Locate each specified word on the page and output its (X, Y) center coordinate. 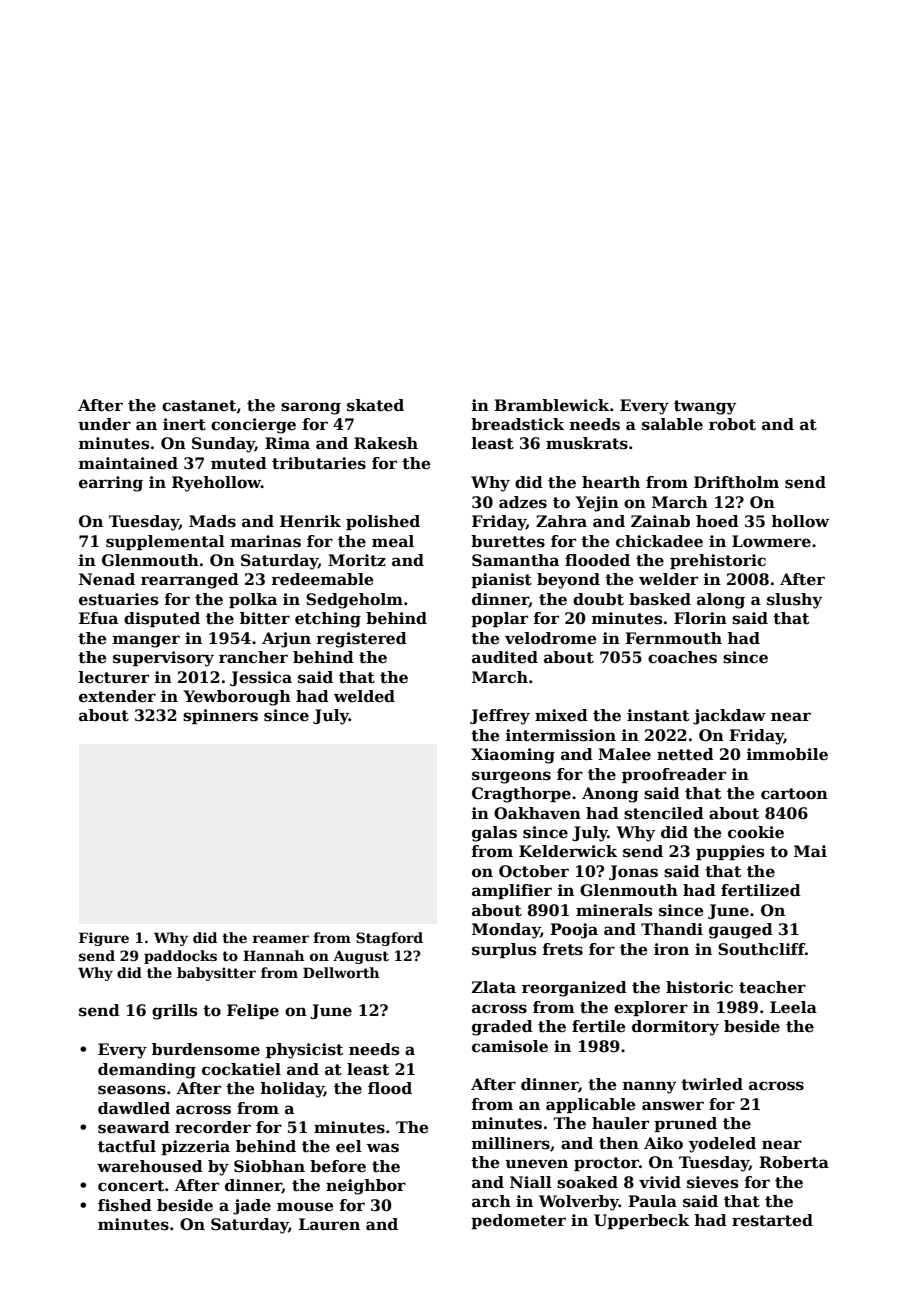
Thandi (672, 929)
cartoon (794, 794)
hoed (717, 521)
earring (111, 484)
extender (117, 696)
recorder (213, 1127)
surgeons (511, 777)
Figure (104, 939)
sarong (311, 408)
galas (494, 834)
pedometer (518, 1221)
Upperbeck (641, 1221)
